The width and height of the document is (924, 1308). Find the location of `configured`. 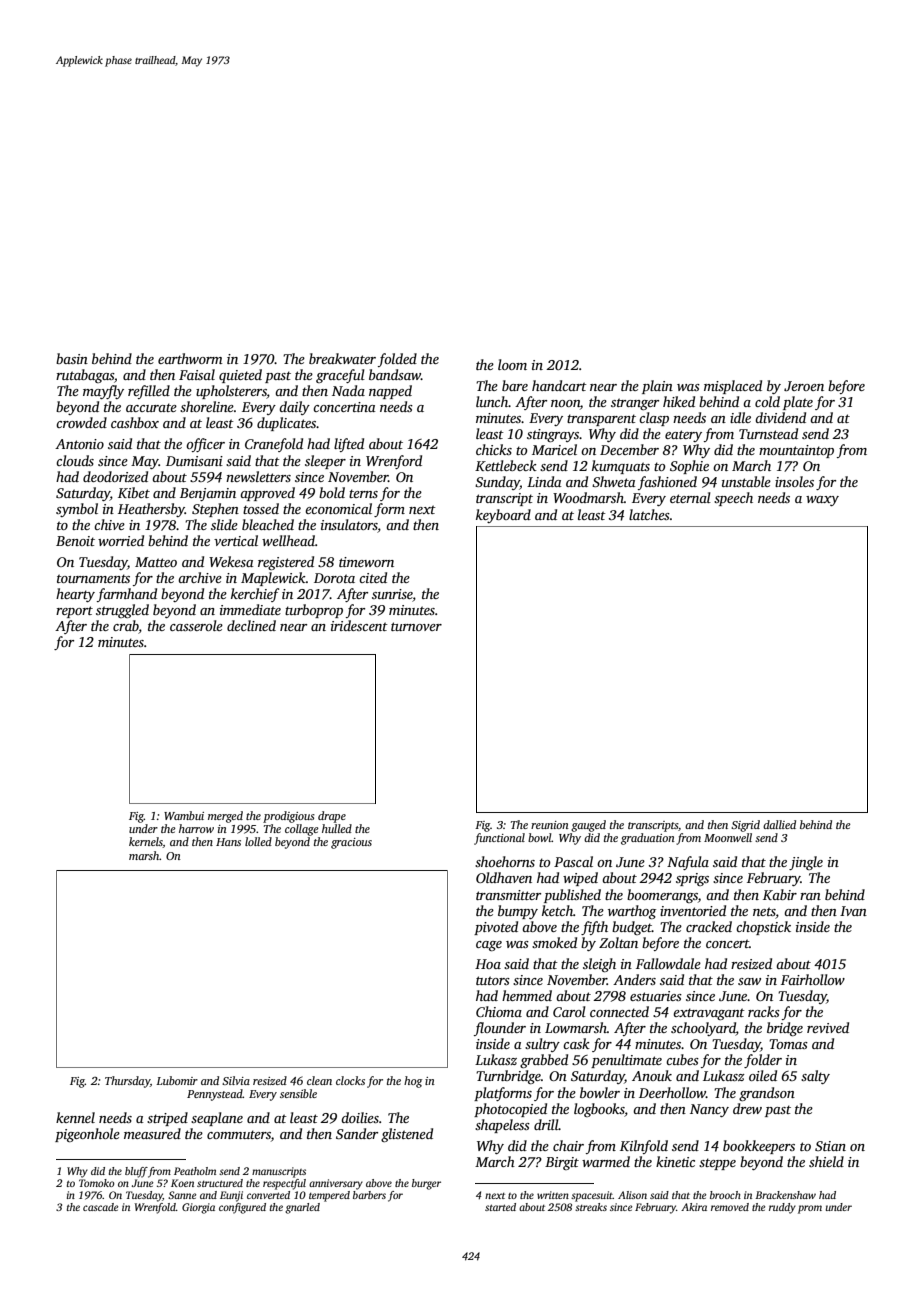

configured is located at coordinates (242, 1208).
